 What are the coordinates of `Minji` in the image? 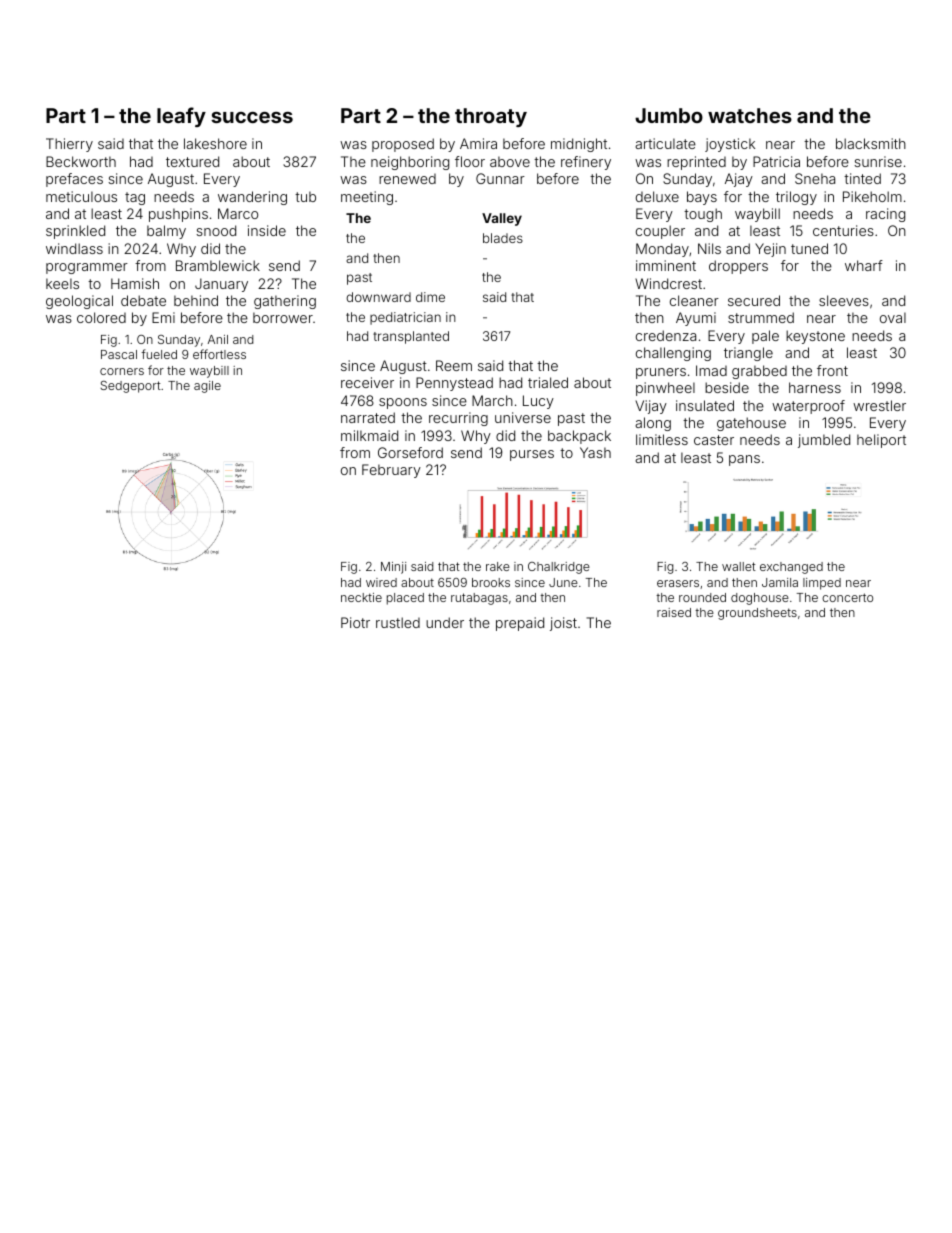 It's located at (393, 568).
